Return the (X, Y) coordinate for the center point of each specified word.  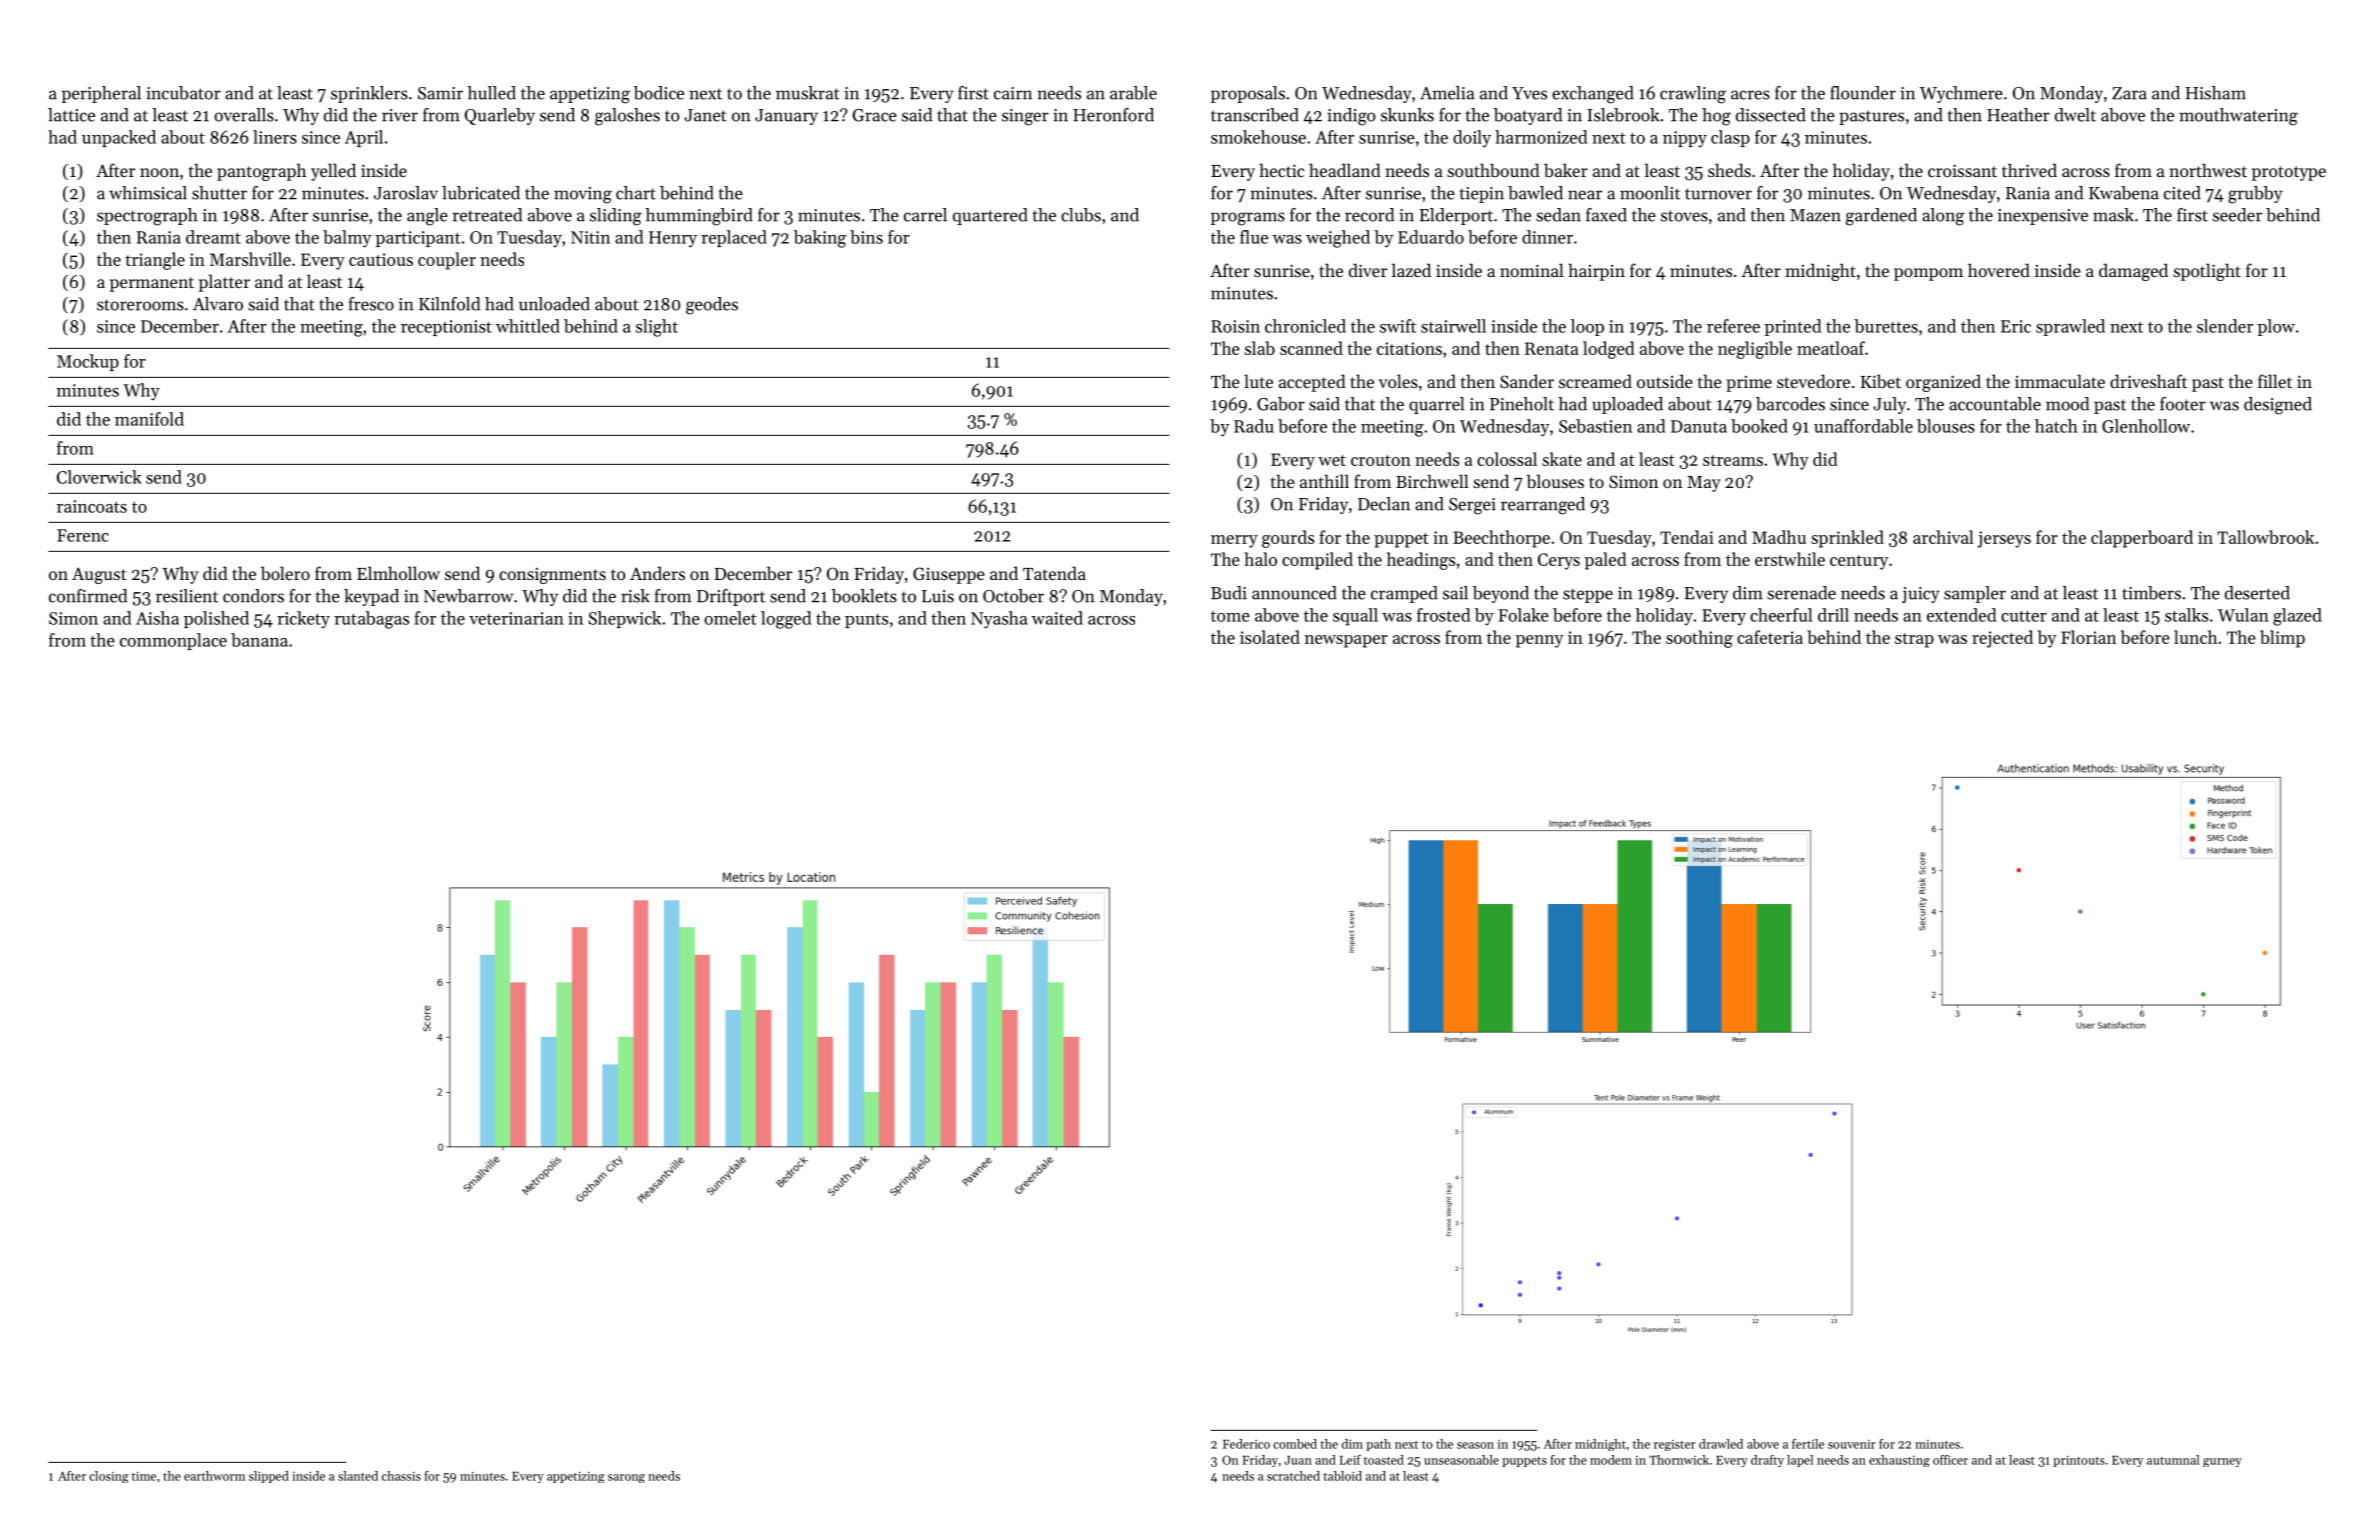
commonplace (173, 641)
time (144, 1476)
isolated (1270, 637)
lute (1258, 381)
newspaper (1346, 641)
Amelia (1447, 93)
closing (109, 1477)
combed (1295, 1444)
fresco (371, 304)
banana (259, 640)
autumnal (2173, 1460)
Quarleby (500, 116)
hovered (1999, 270)
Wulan (2243, 615)
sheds (1729, 170)
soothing (1699, 639)
